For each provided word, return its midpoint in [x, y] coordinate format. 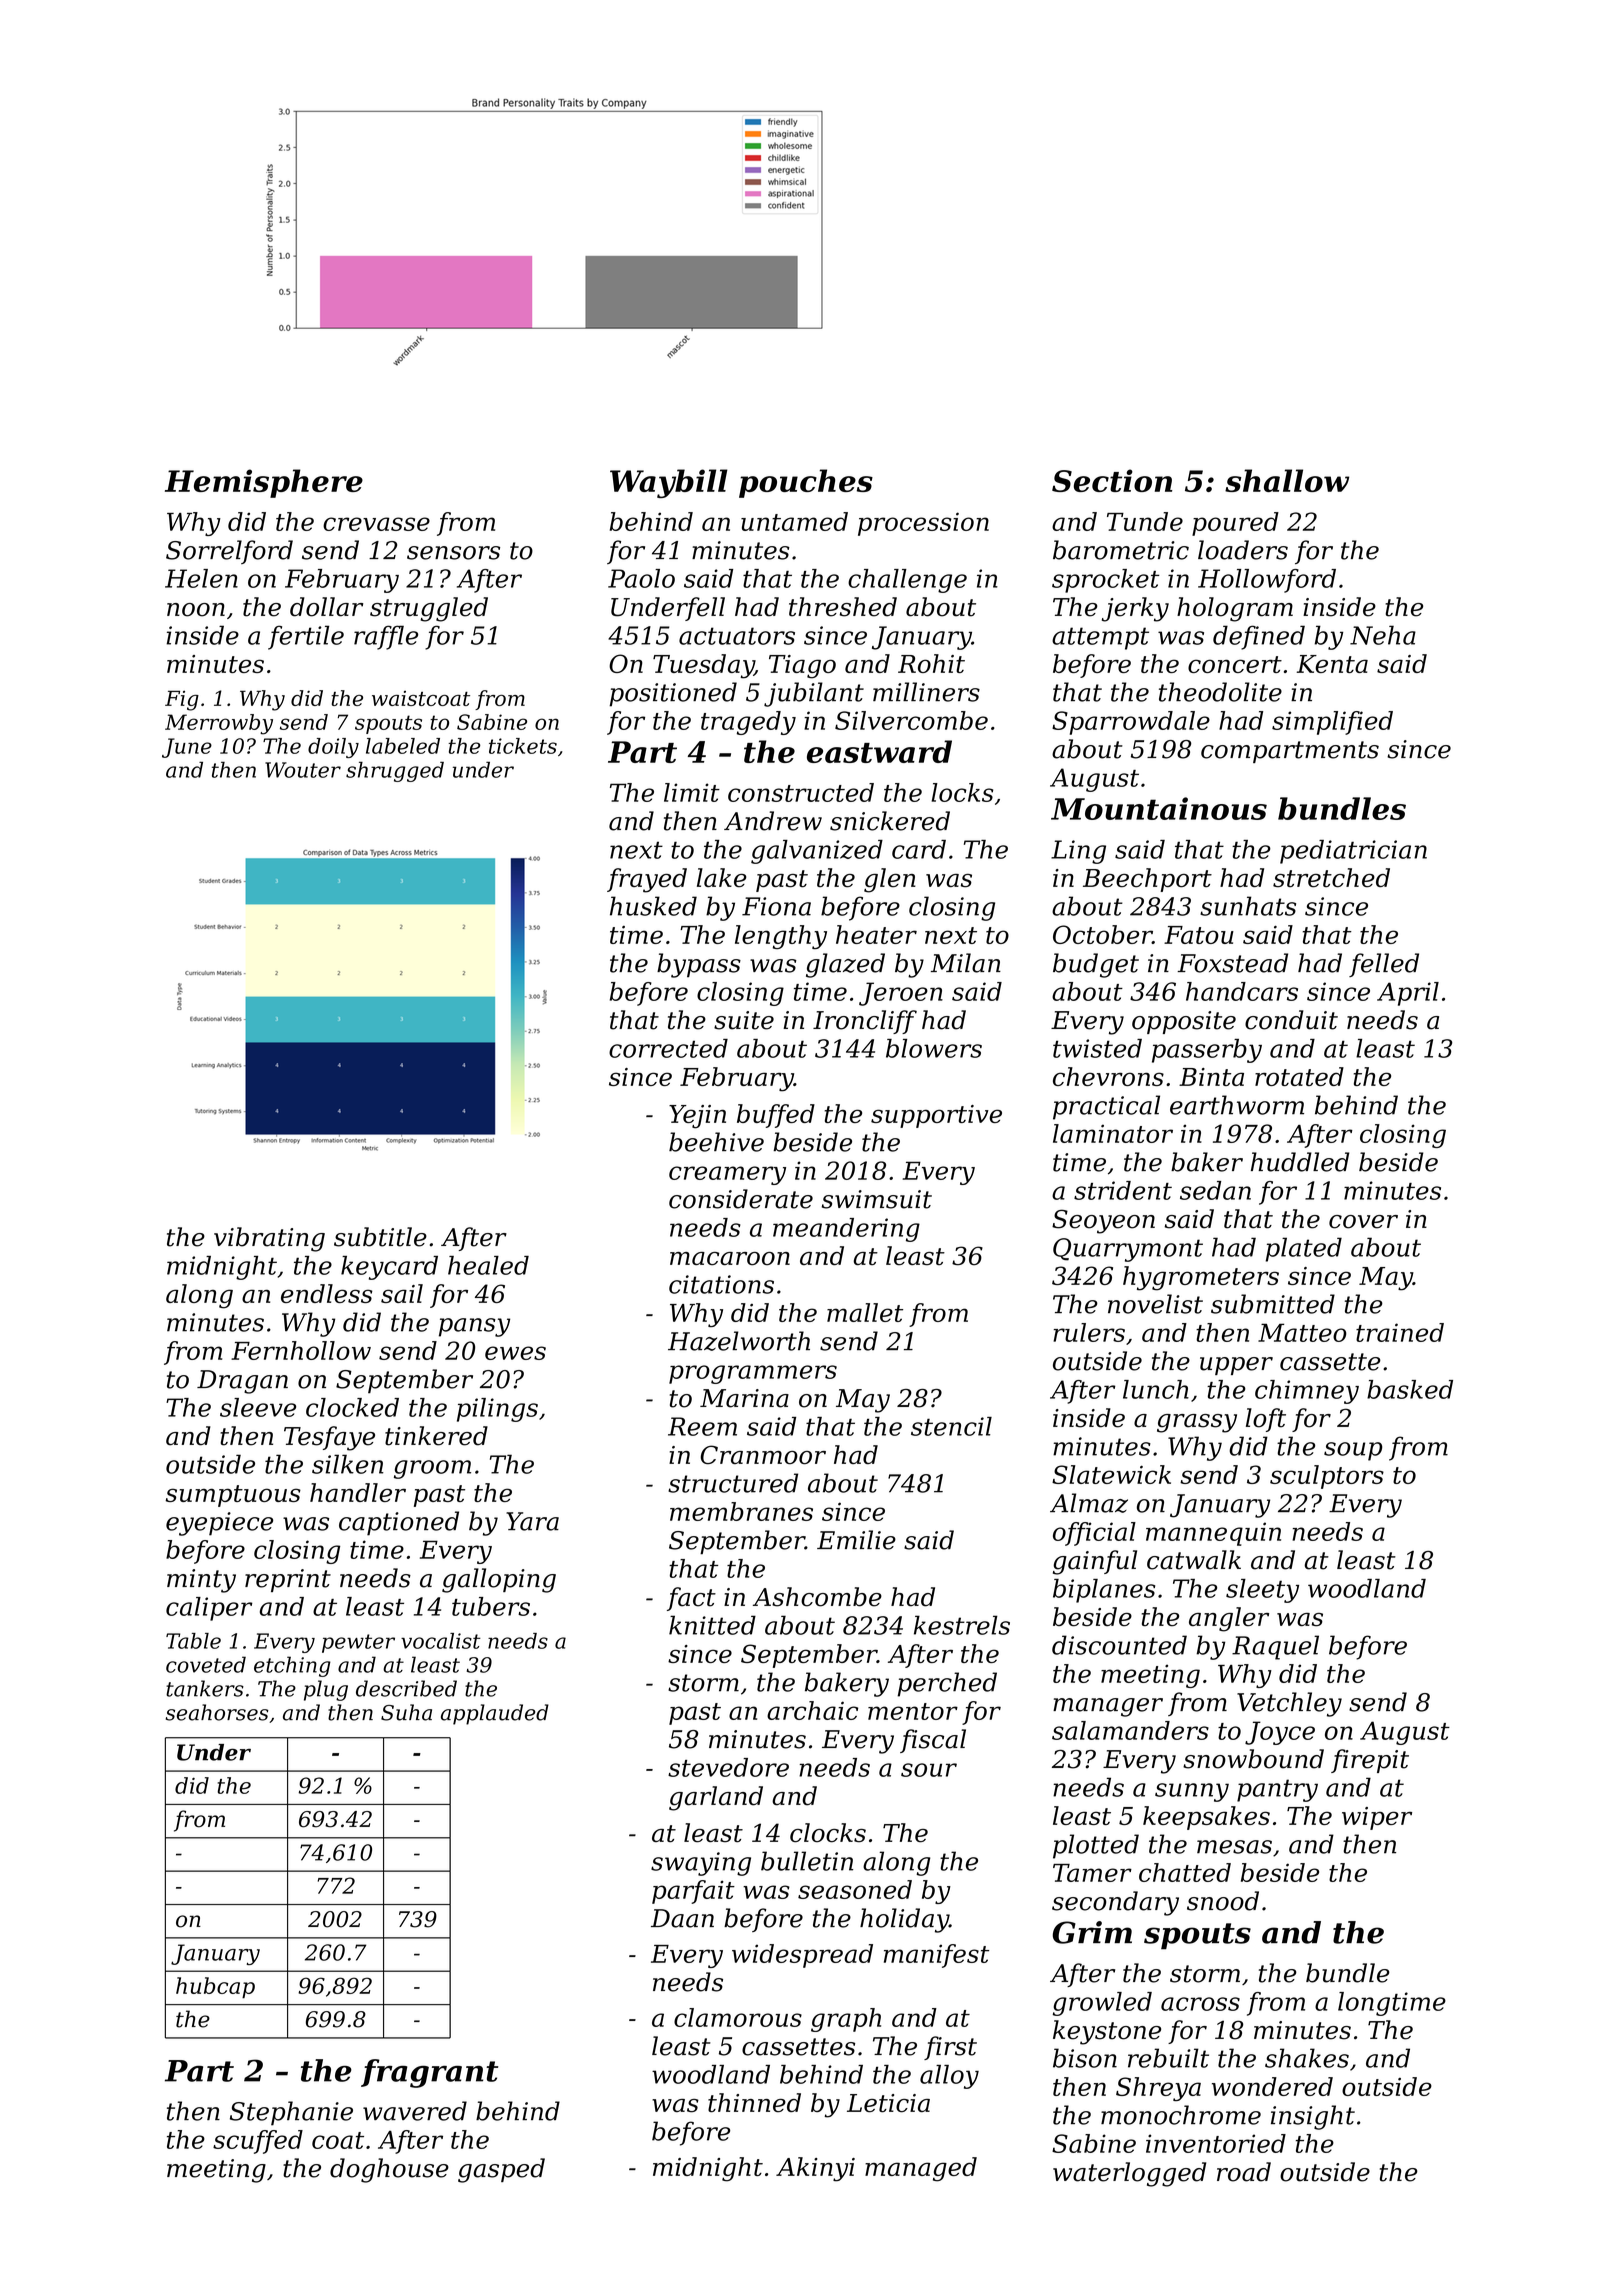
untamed [794, 521]
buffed [776, 1116]
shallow [1287, 480]
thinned [754, 2103]
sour [929, 1770]
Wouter [303, 770]
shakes [1307, 2058]
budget [1096, 965]
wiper [1377, 1818]
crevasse [376, 524]
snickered [890, 821]
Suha [406, 1712]
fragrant [429, 2073]
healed [488, 1265]
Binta [1211, 1077]
